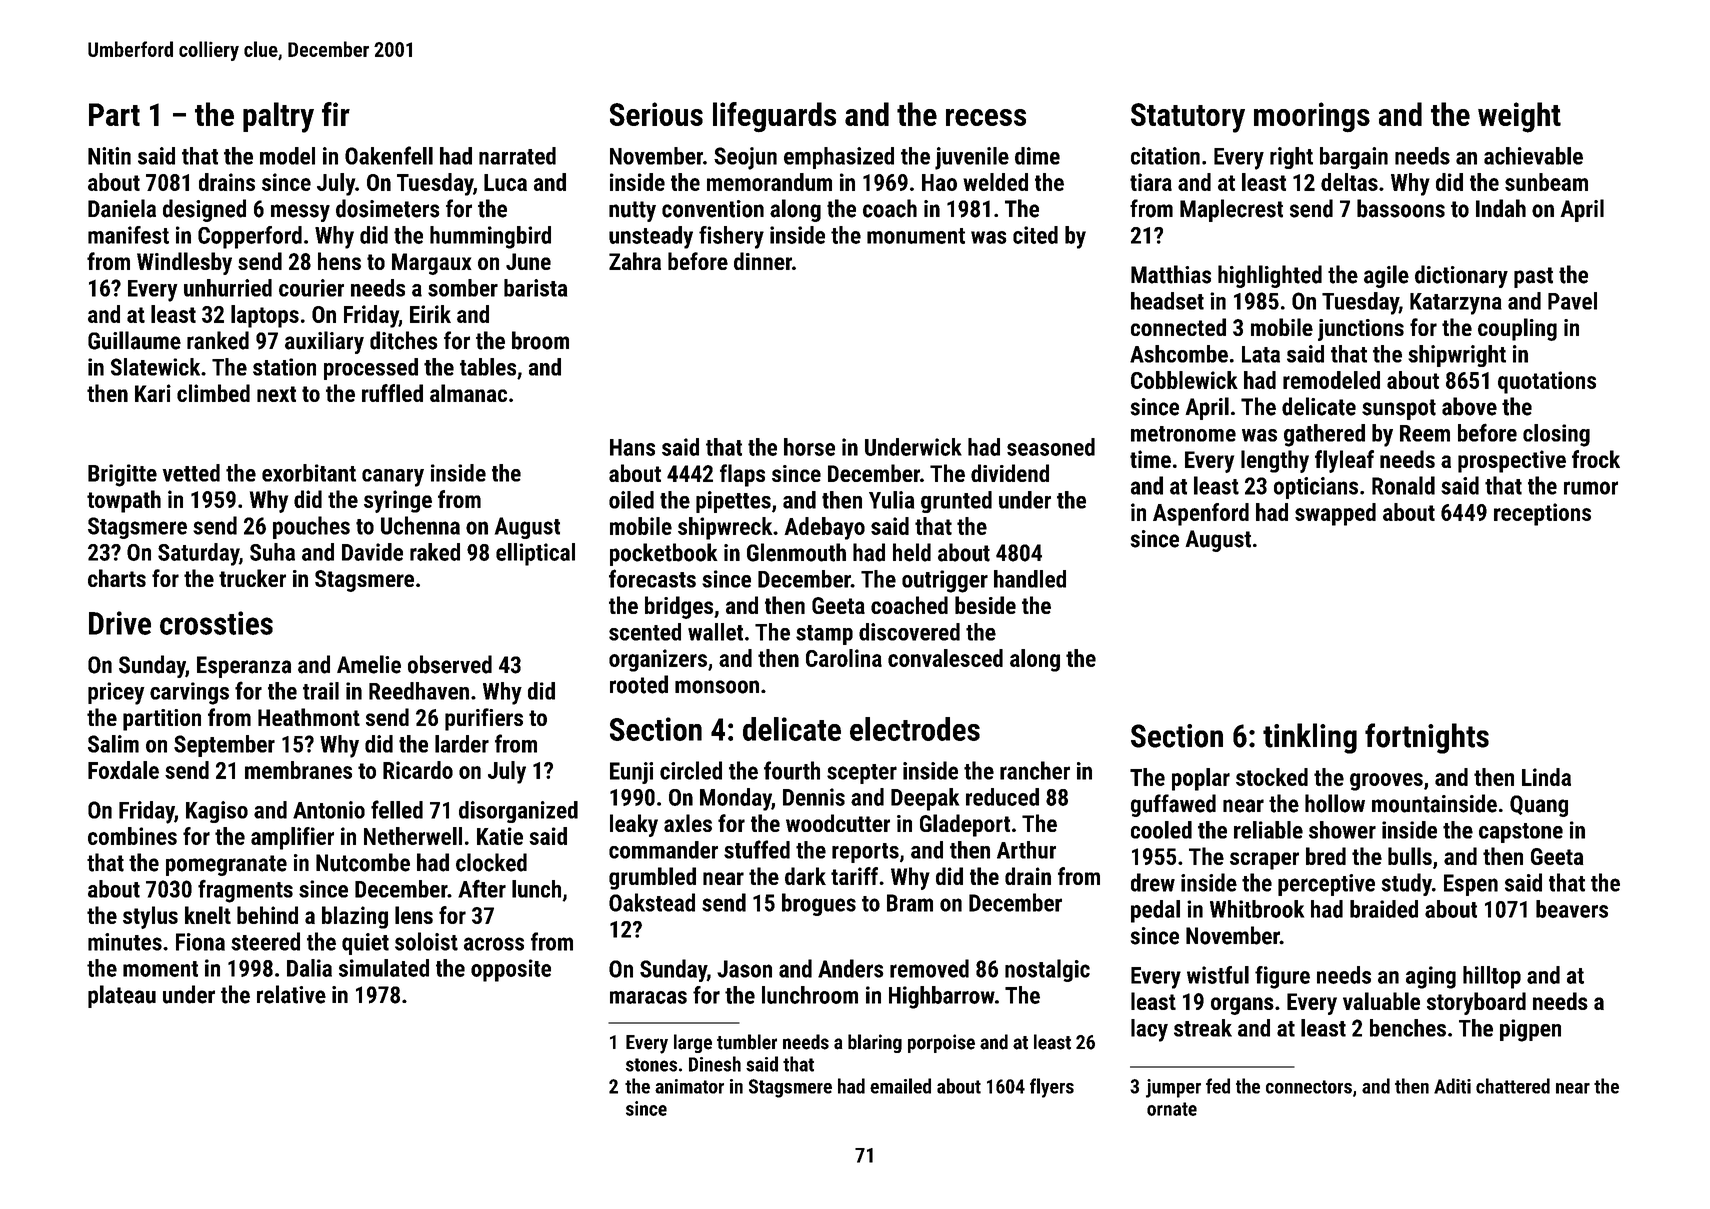 The height and width of the screenshot is (1209, 1710). What do you see at coordinates (109, 156) in the screenshot?
I see `Nitin` at bounding box center [109, 156].
